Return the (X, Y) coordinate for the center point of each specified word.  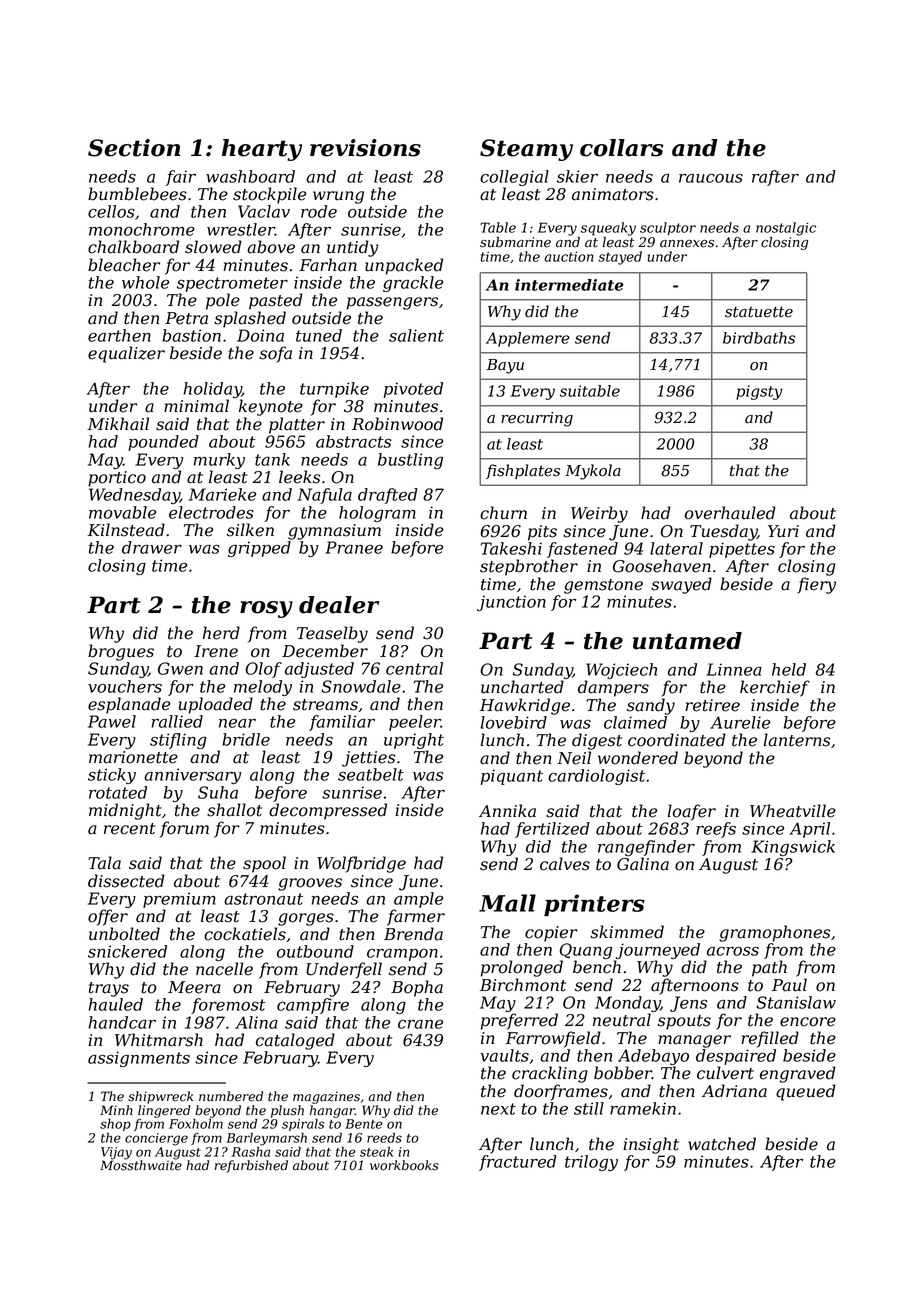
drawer (152, 547)
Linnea (734, 669)
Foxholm (196, 1124)
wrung (338, 197)
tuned (319, 335)
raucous (711, 178)
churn (503, 513)
